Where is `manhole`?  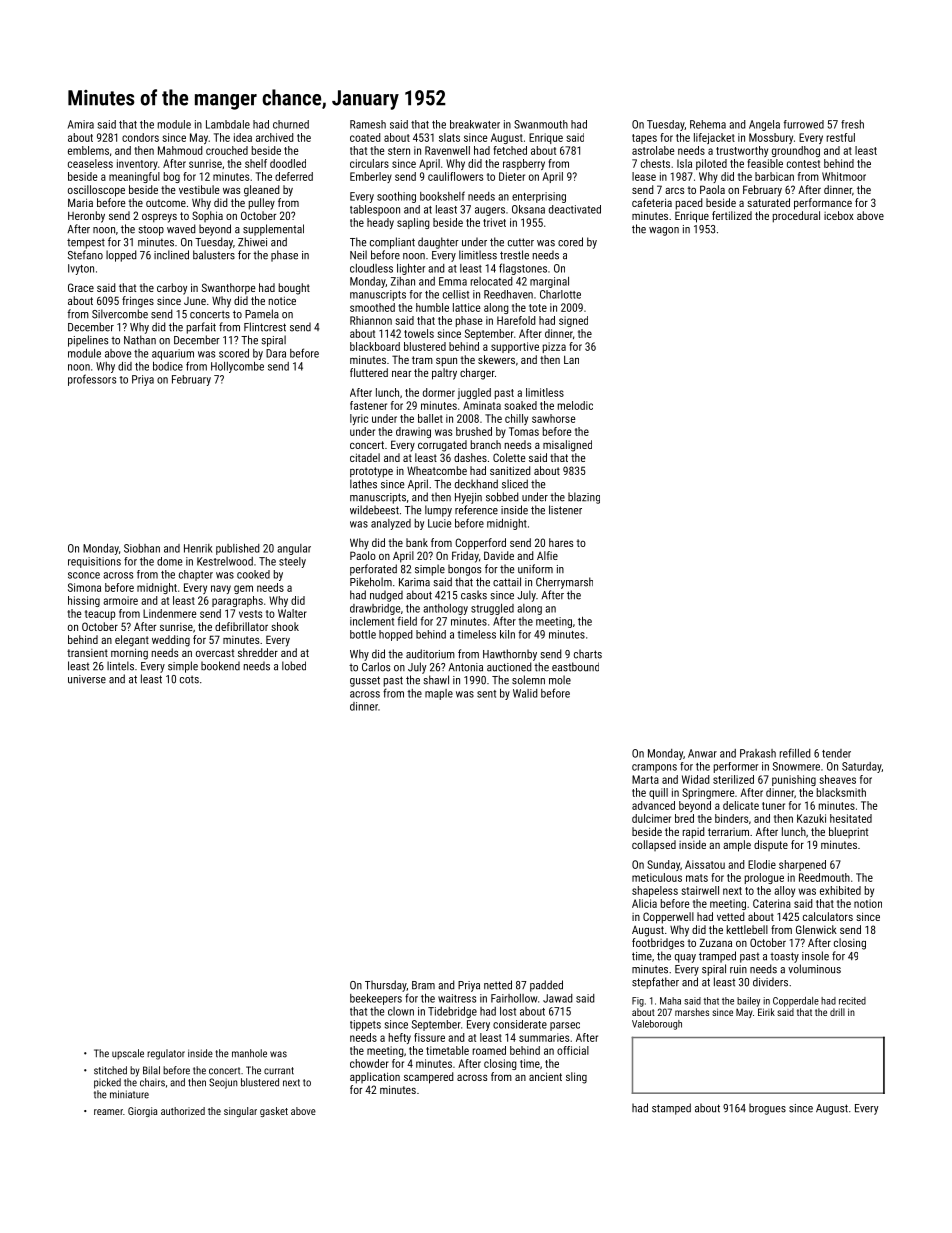
manhole is located at coordinates (249, 1053).
